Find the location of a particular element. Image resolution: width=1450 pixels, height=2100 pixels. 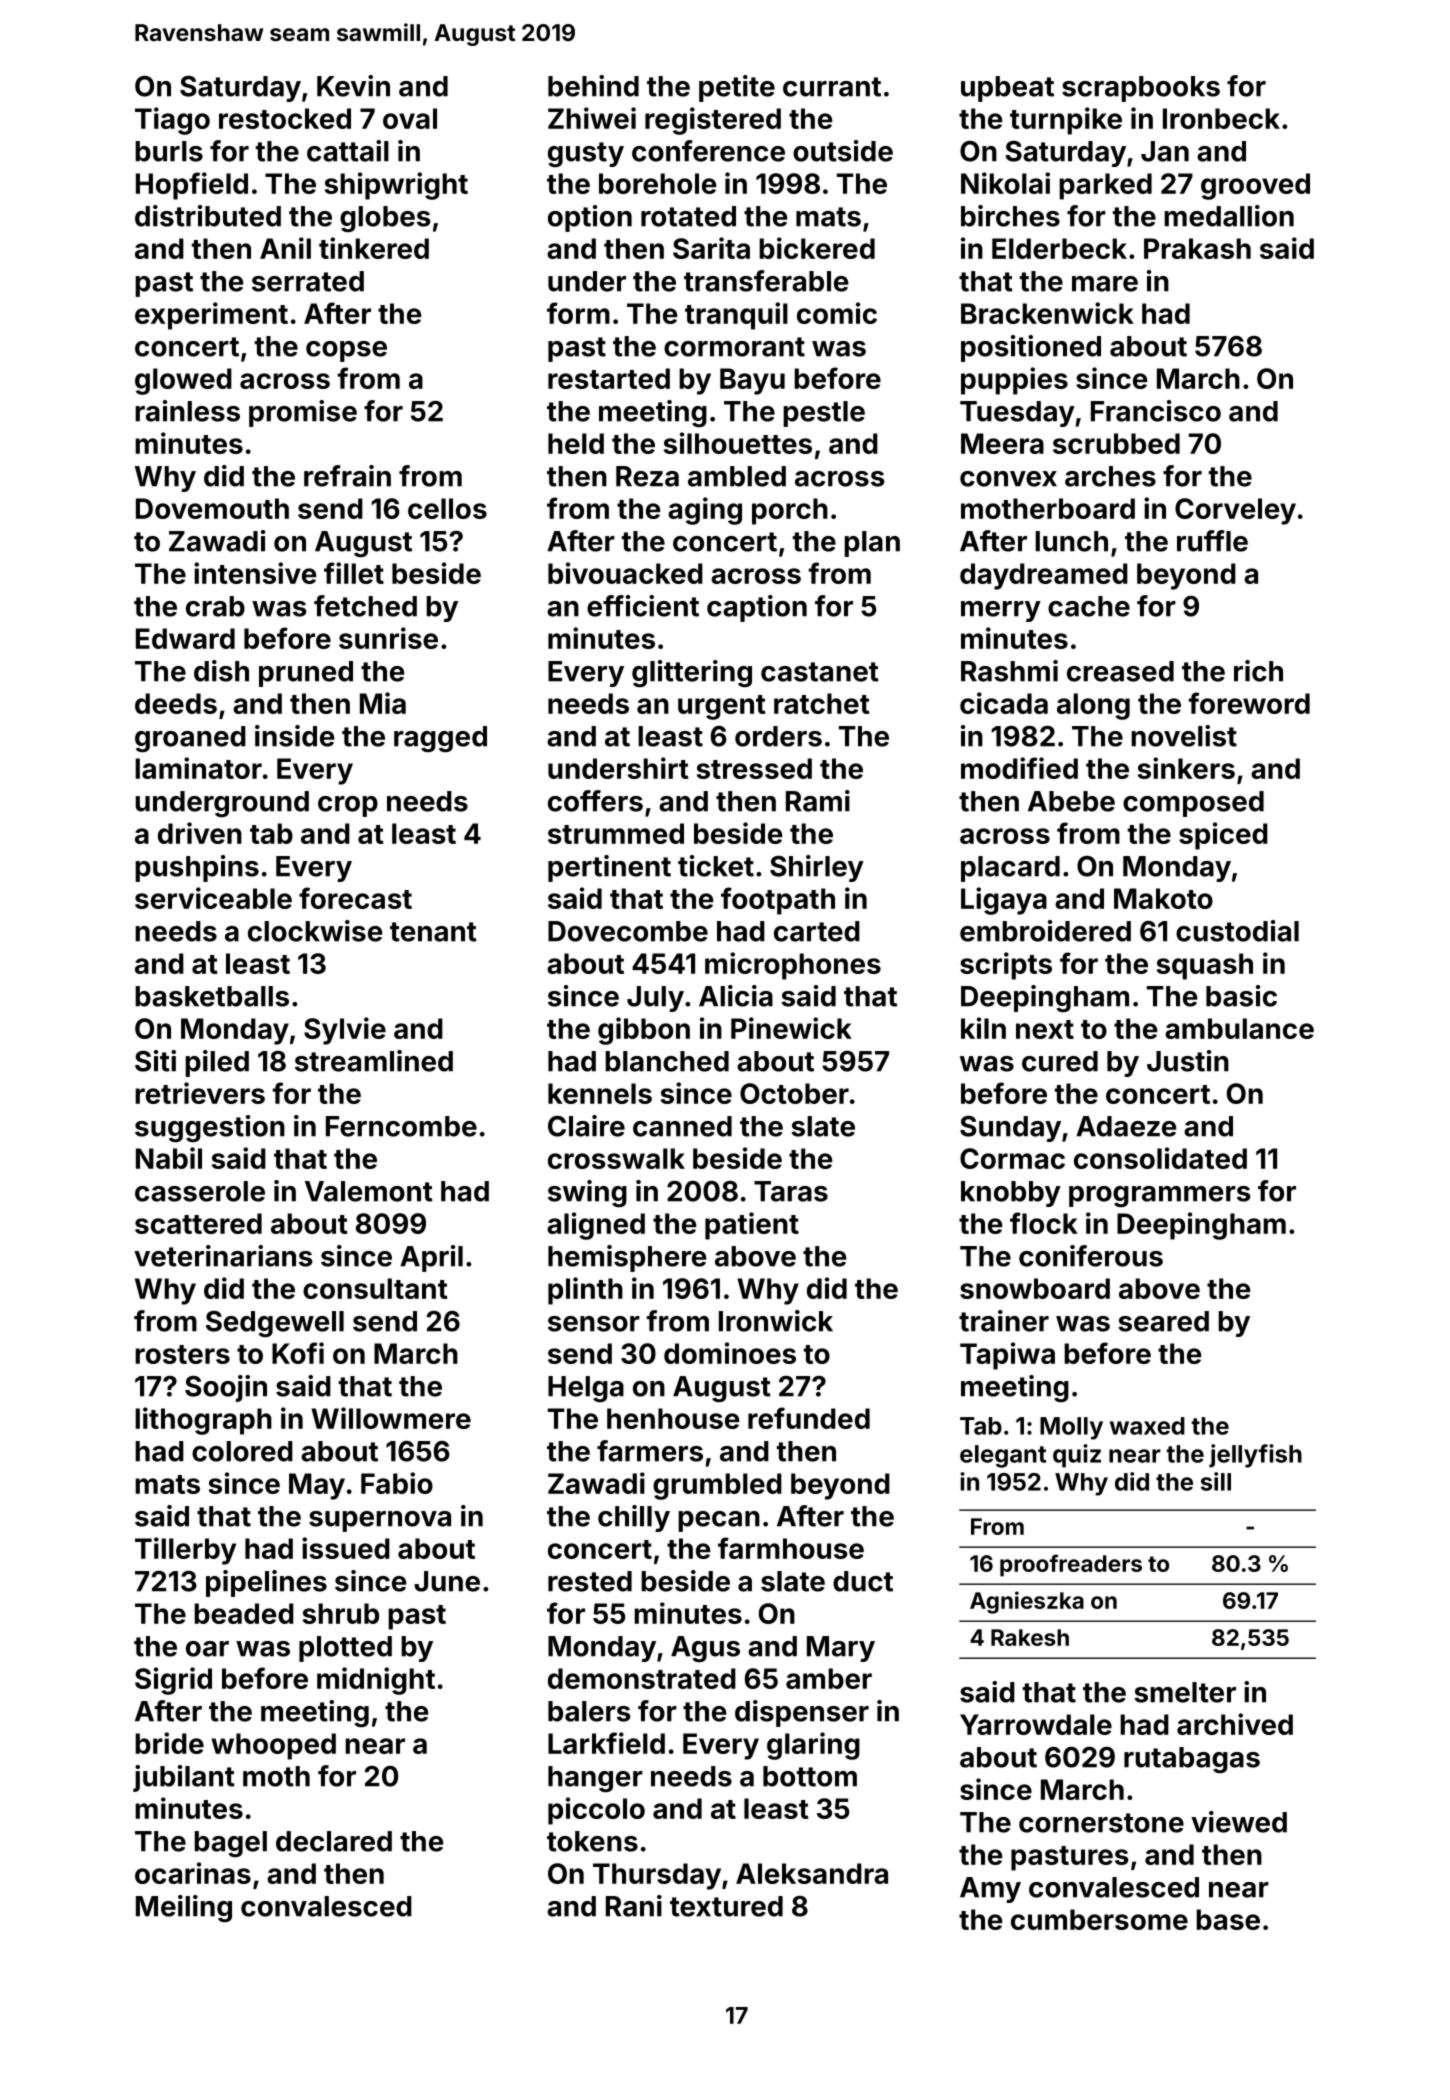

glaring is located at coordinates (813, 1746).
